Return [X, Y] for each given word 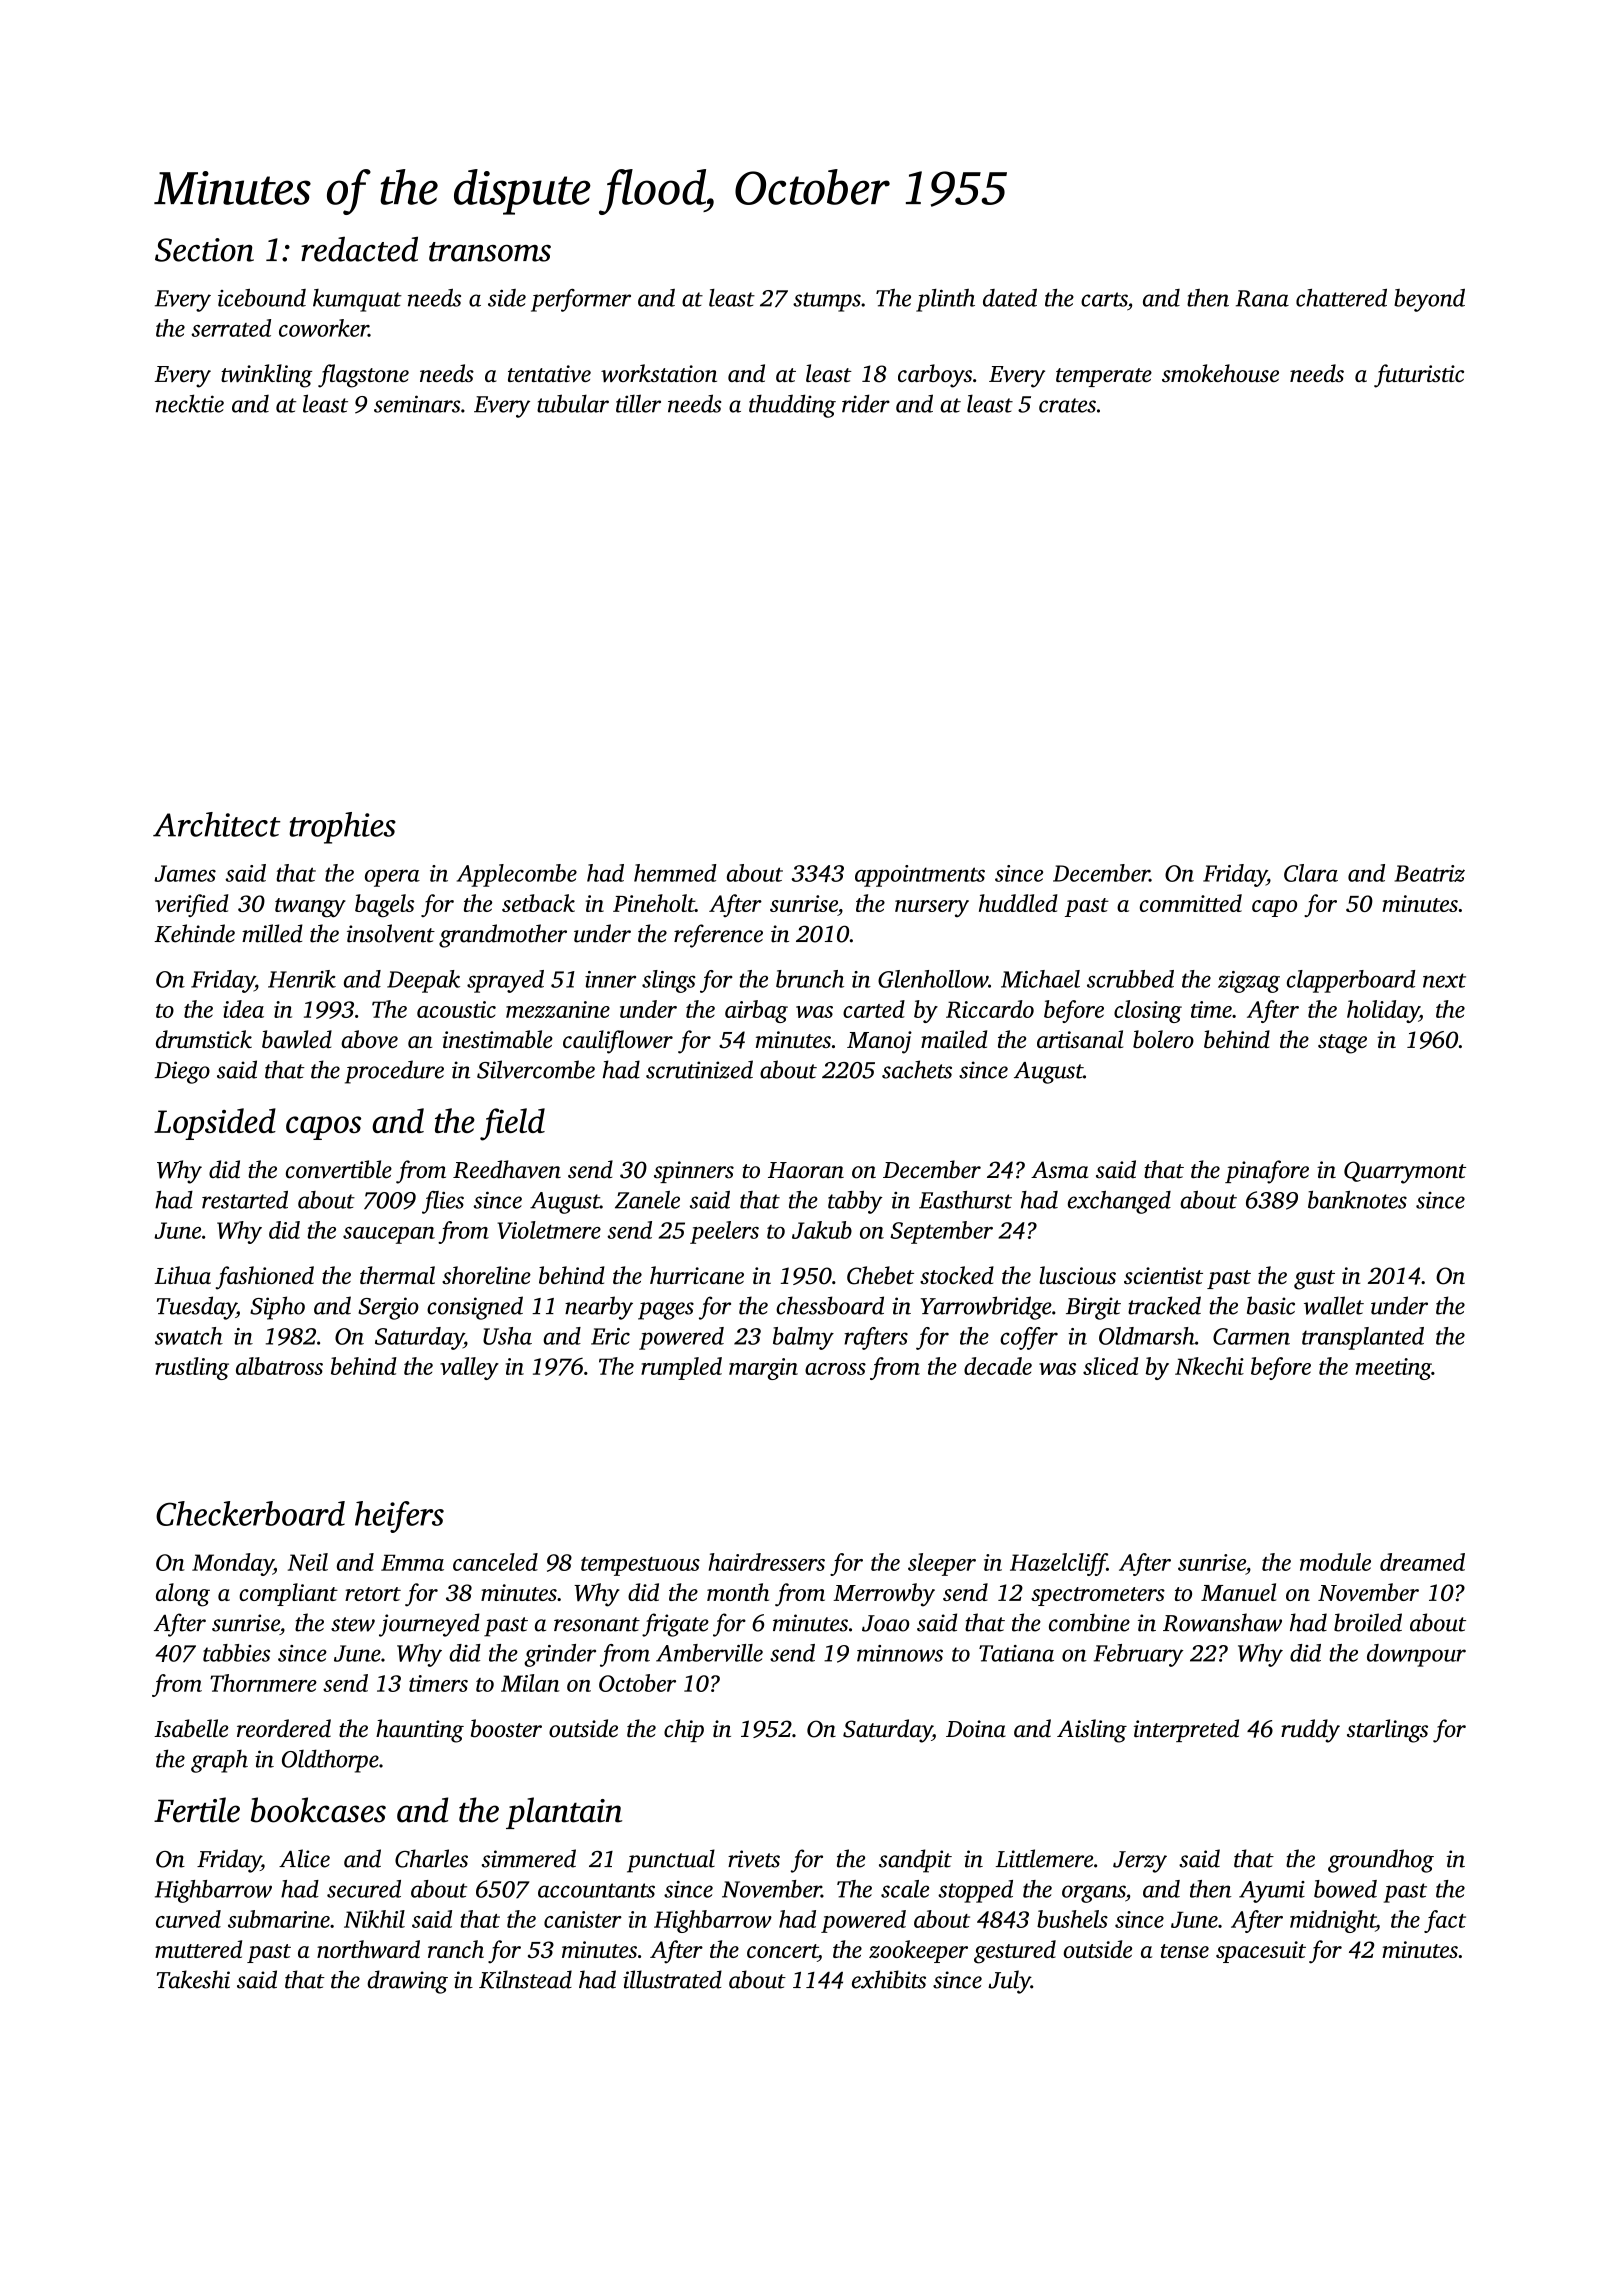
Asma [1059, 1170]
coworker [324, 328]
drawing [407, 1982]
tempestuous [640, 1566]
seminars [417, 404]
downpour [1416, 1655]
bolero [1163, 1039]
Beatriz [1429, 873]
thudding [792, 406]
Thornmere [263, 1683]
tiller [638, 403]
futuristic [1419, 376]
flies [443, 1202]
